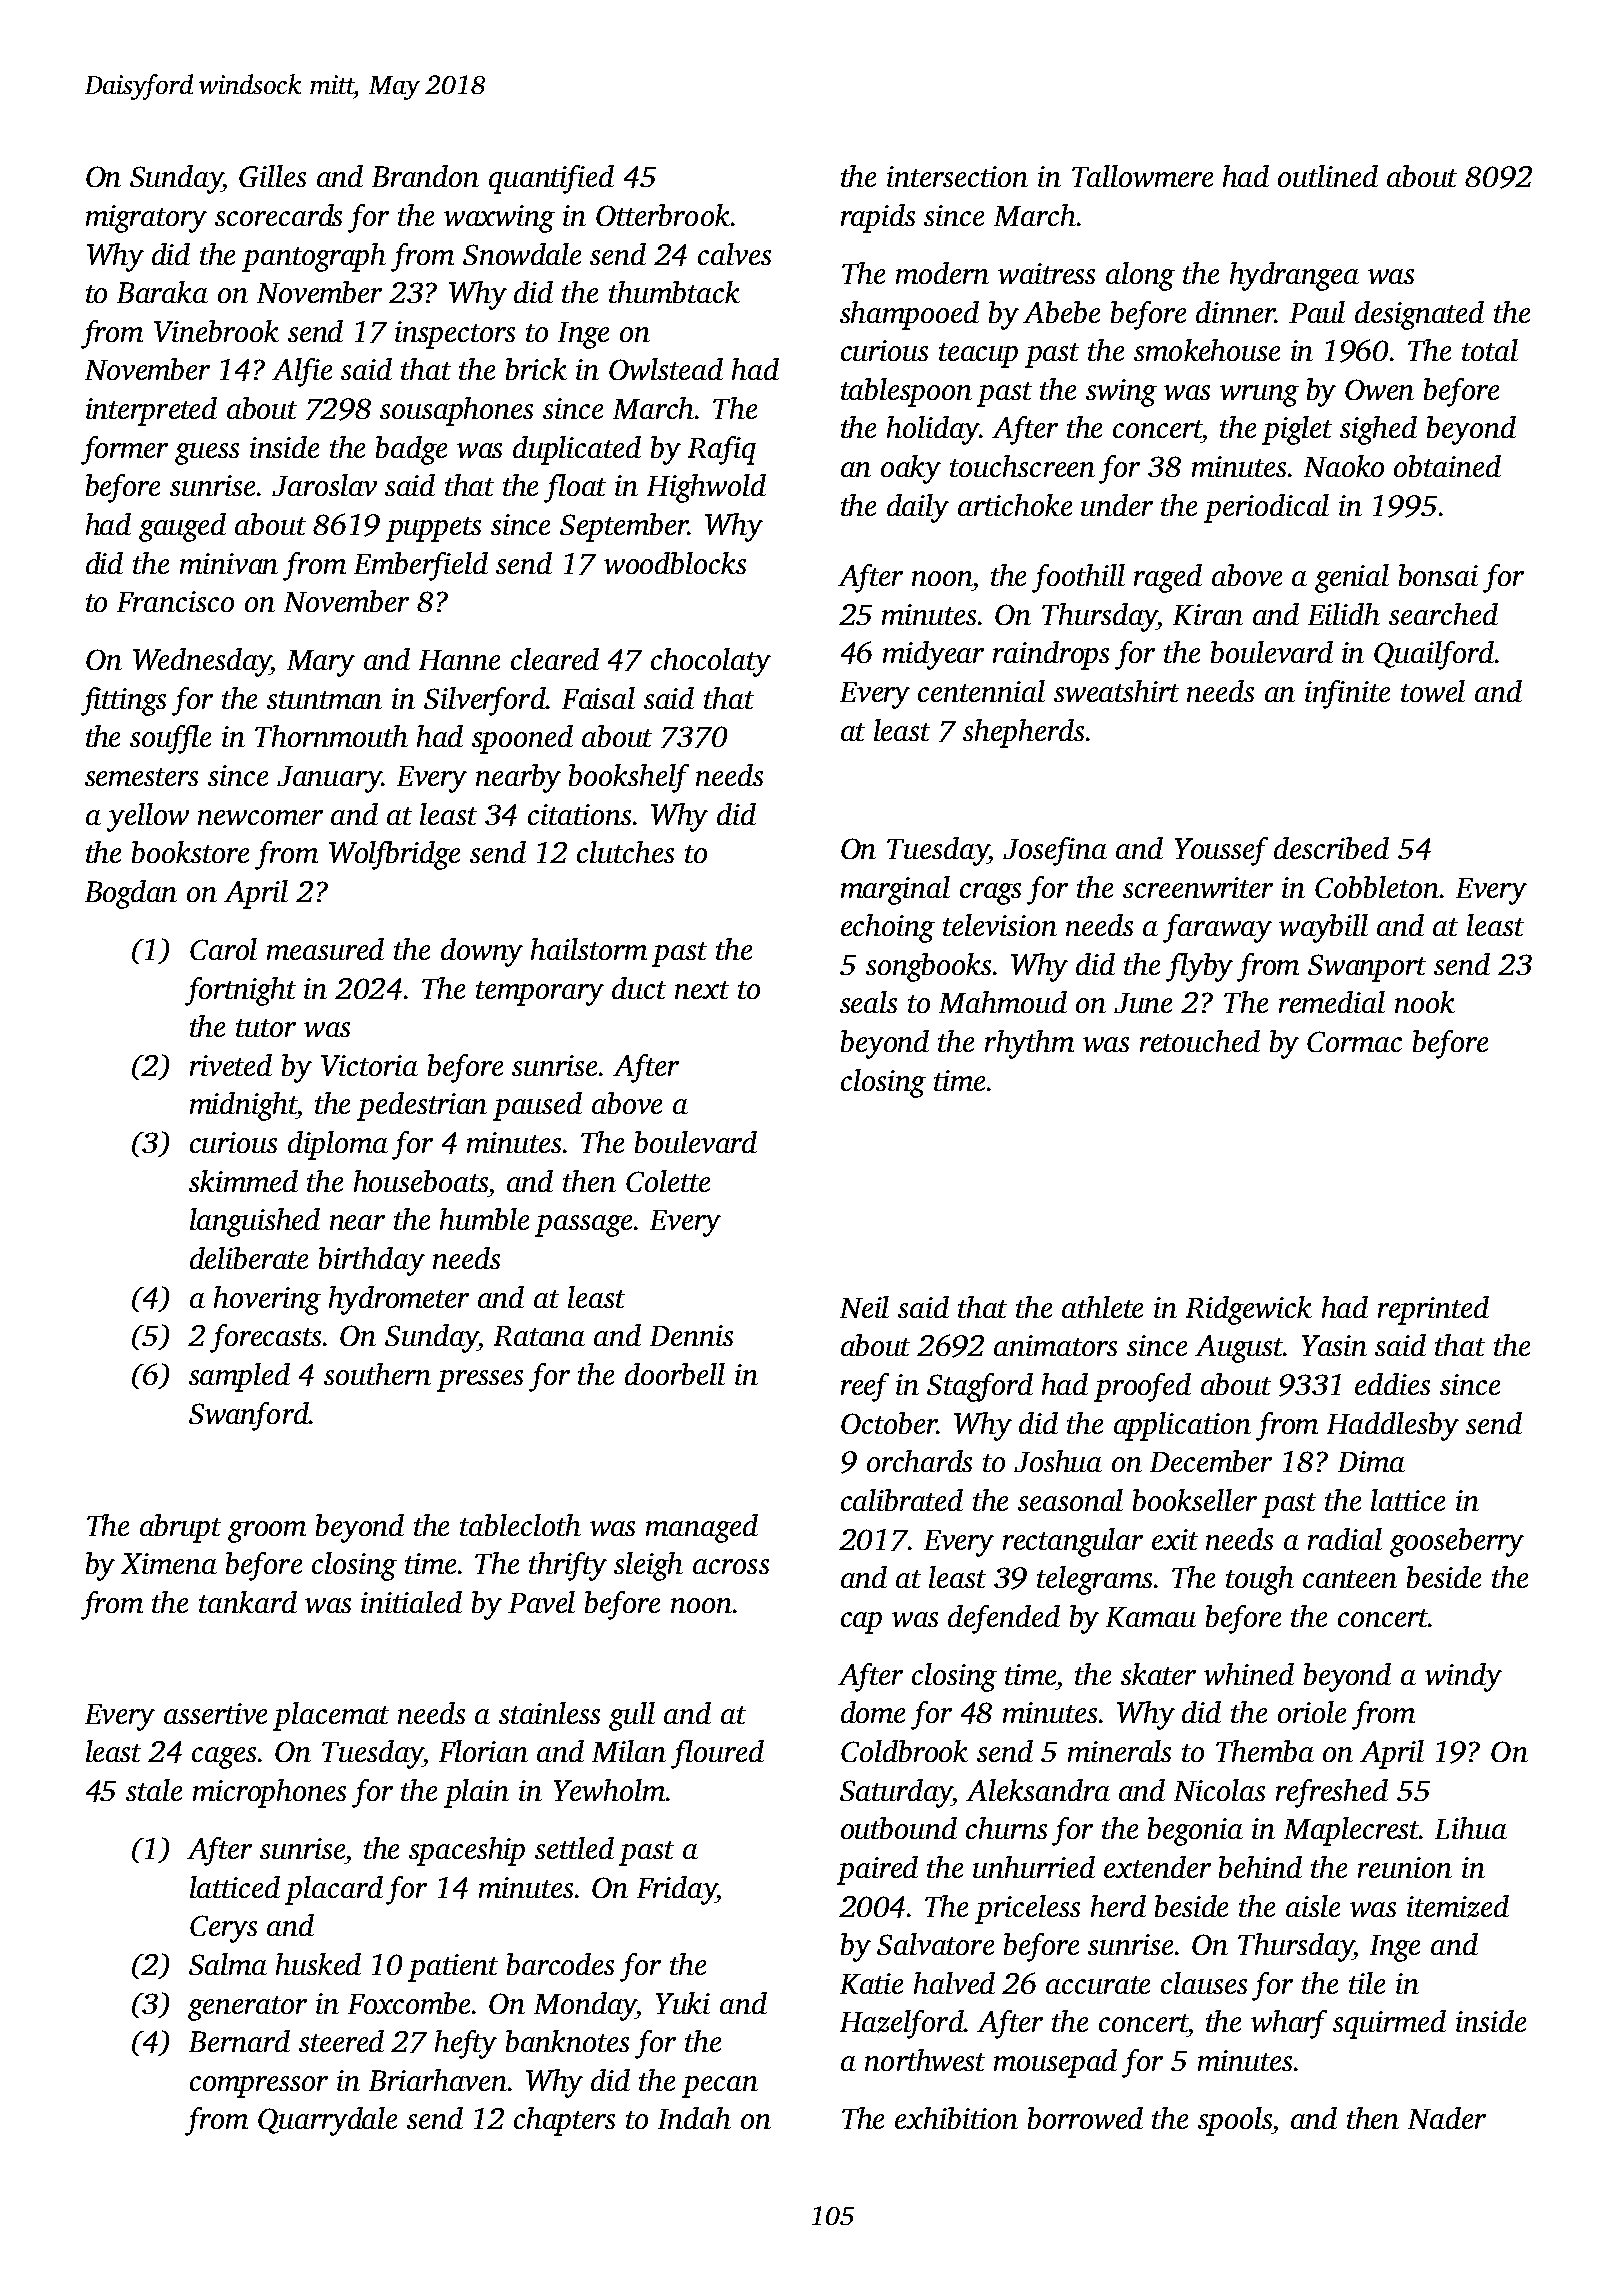 Image resolution: width=1620 pixels, height=2292 pixels. What do you see at coordinates (1200, 1041) in the image?
I see `retouched` at bounding box center [1200, 1041].
